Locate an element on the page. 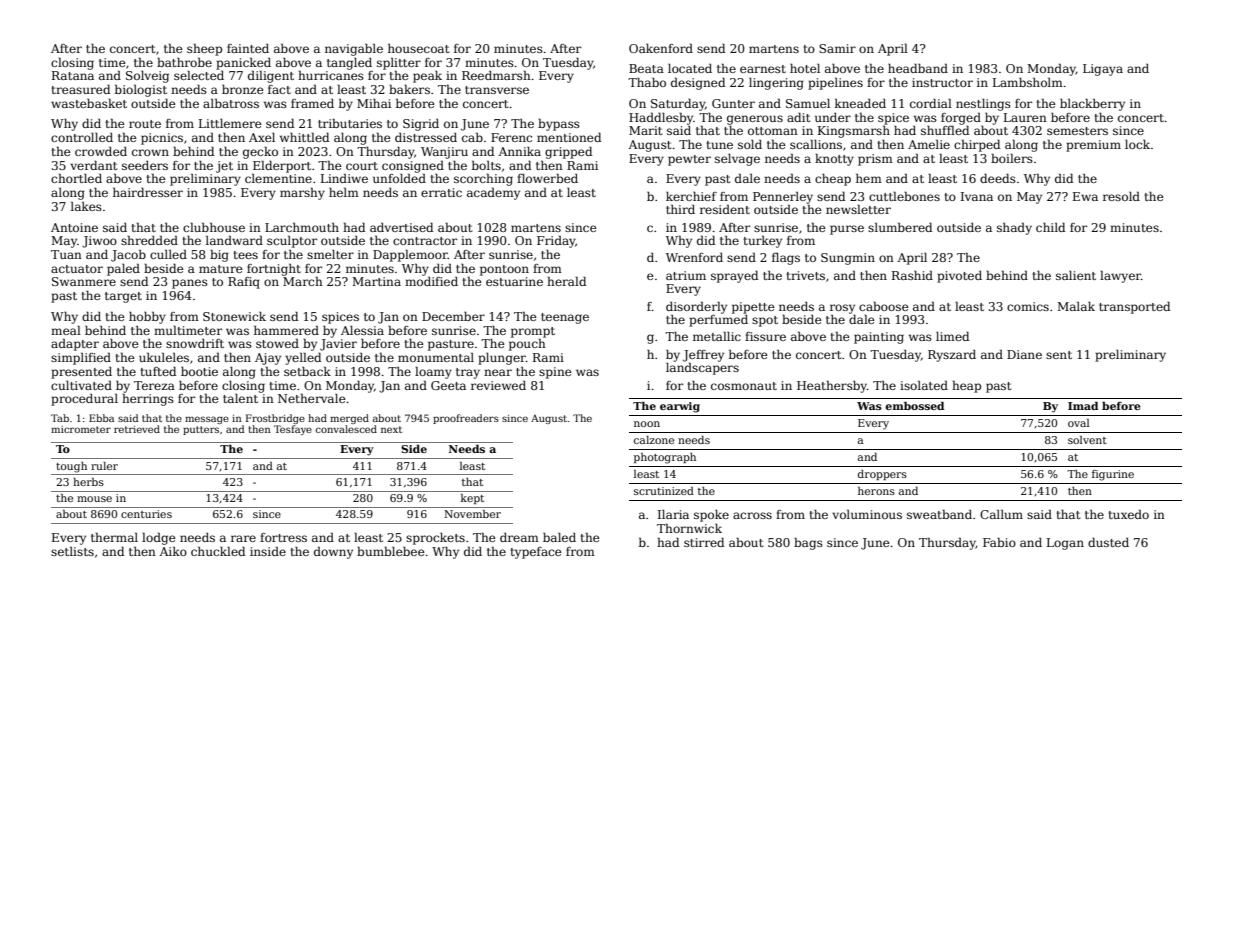  boilers is located at coordinates (1012, 158).
